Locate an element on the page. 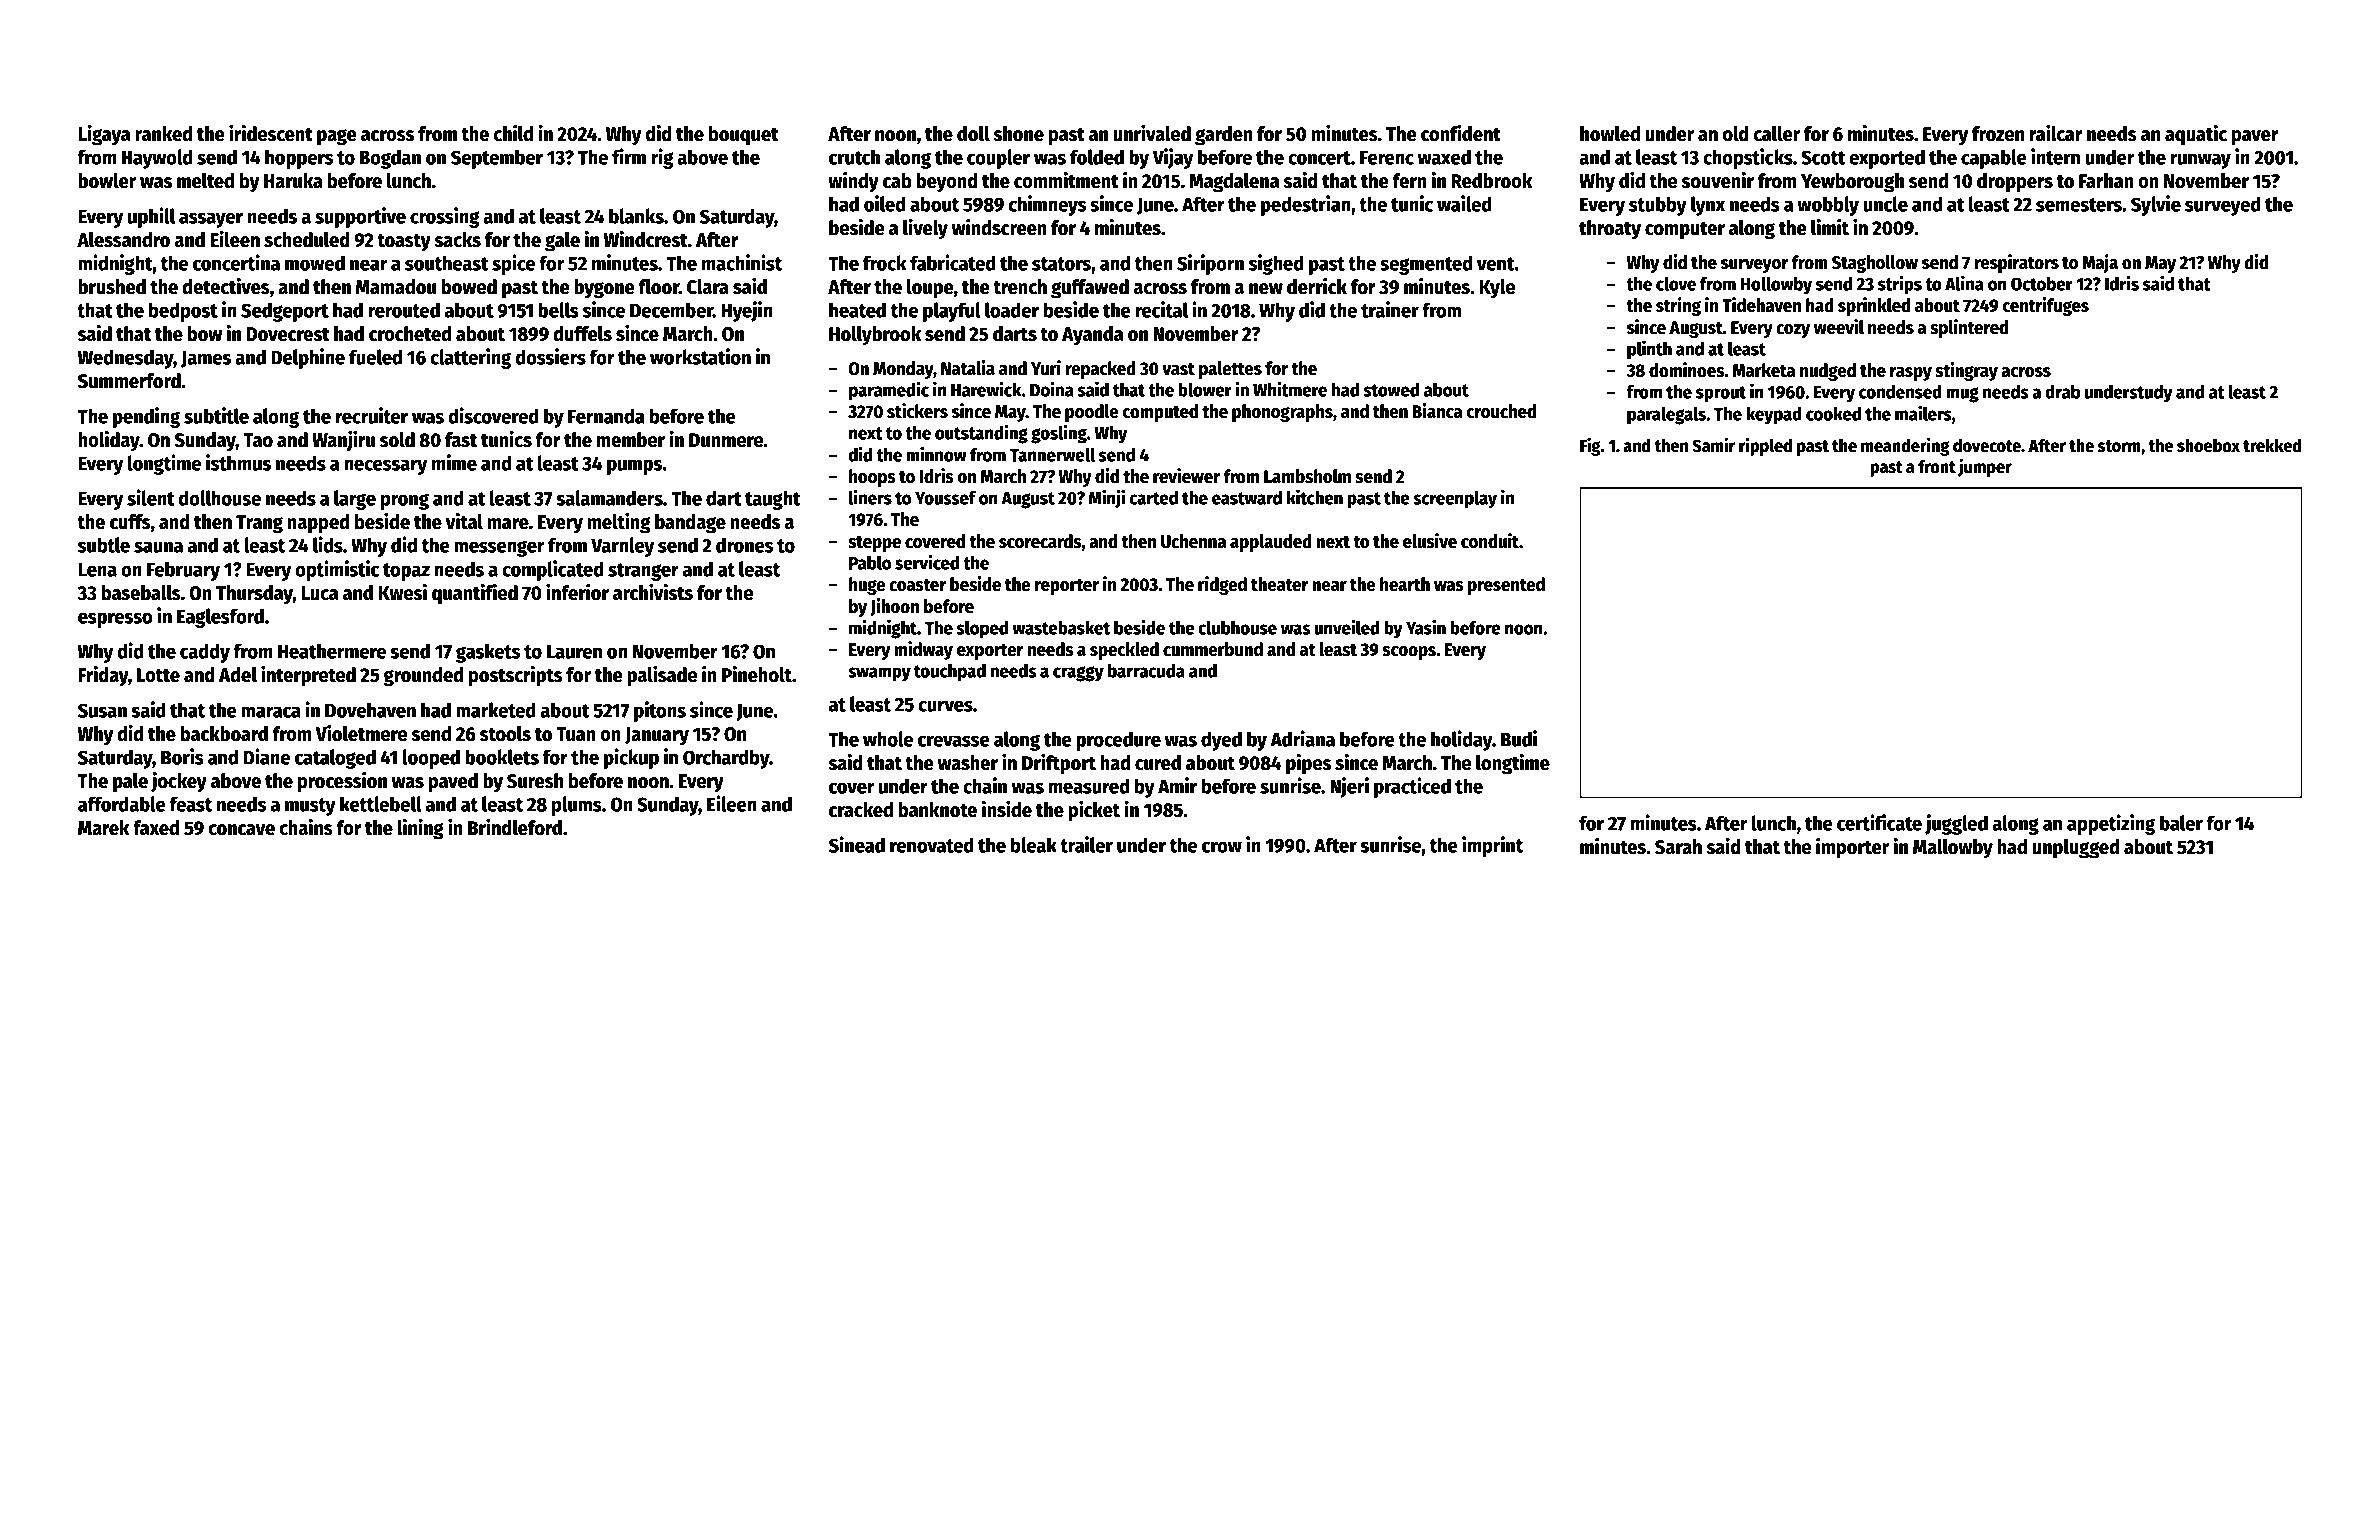  Varnley is located at coordinates (622, 547).
